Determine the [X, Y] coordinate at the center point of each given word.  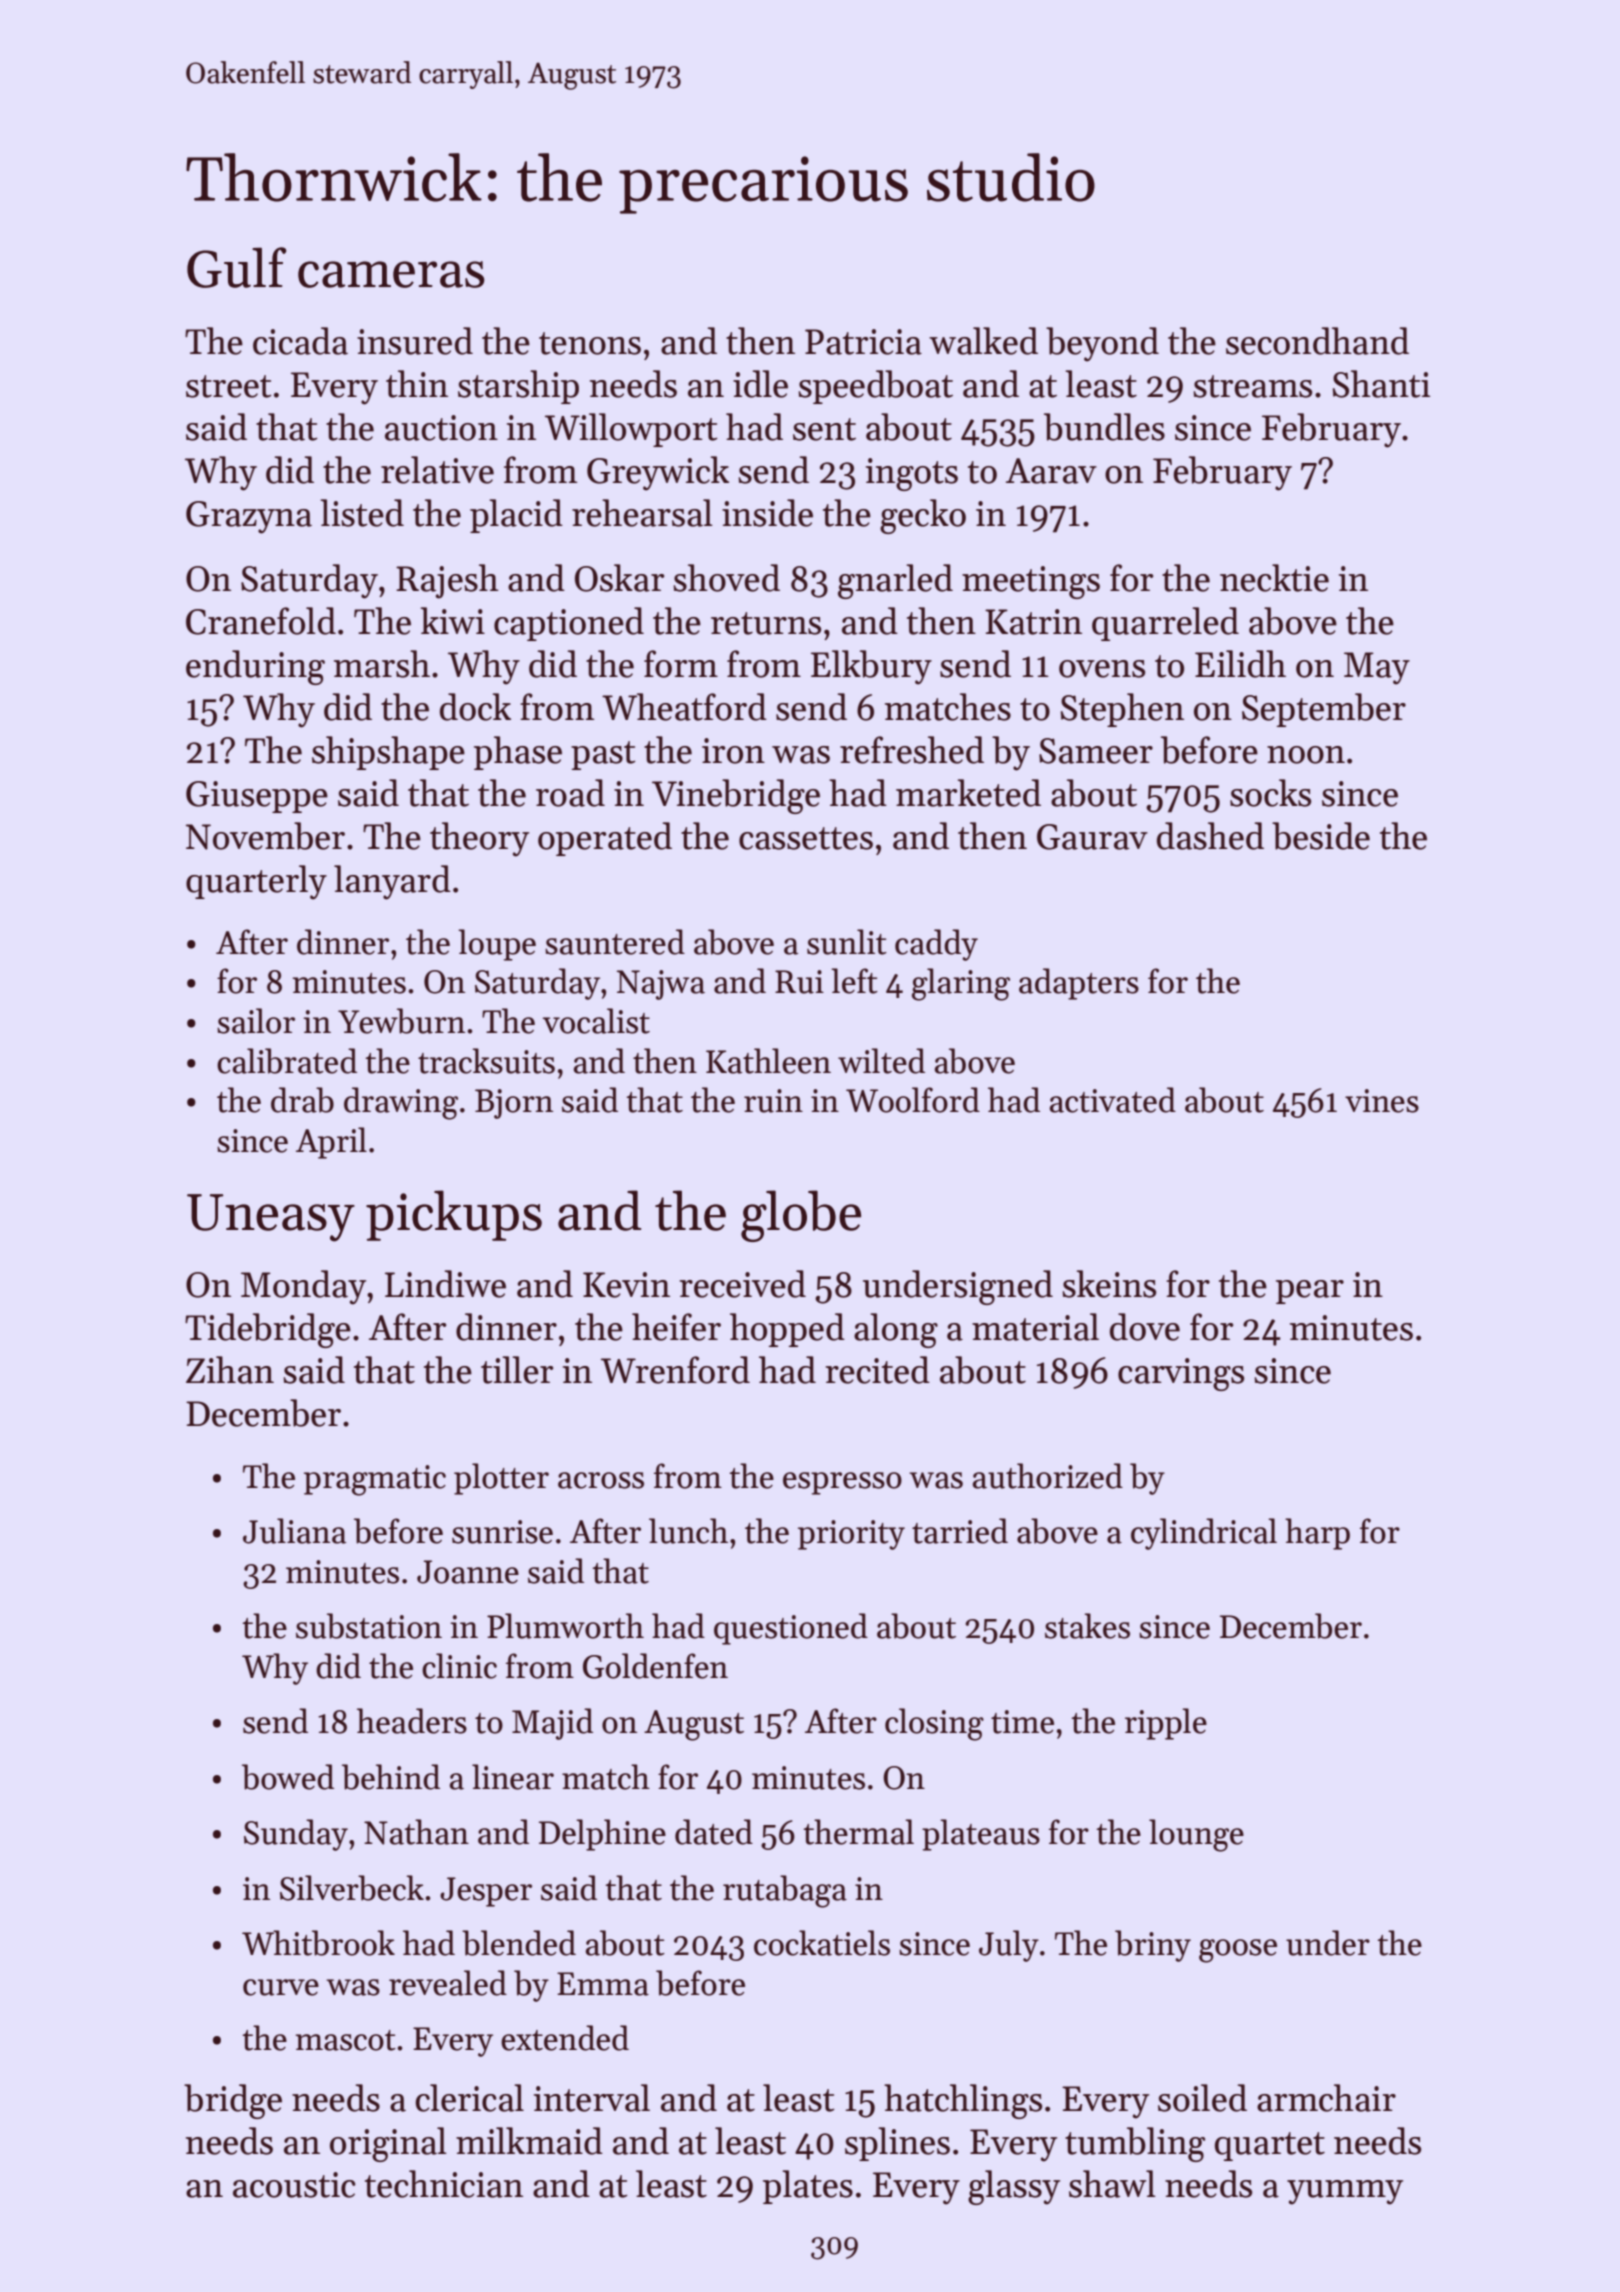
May [1377, 668]
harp [1317, 1534]
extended [565, 2038]
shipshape [388, 753]
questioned [791, 1629]
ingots [912, 474]
